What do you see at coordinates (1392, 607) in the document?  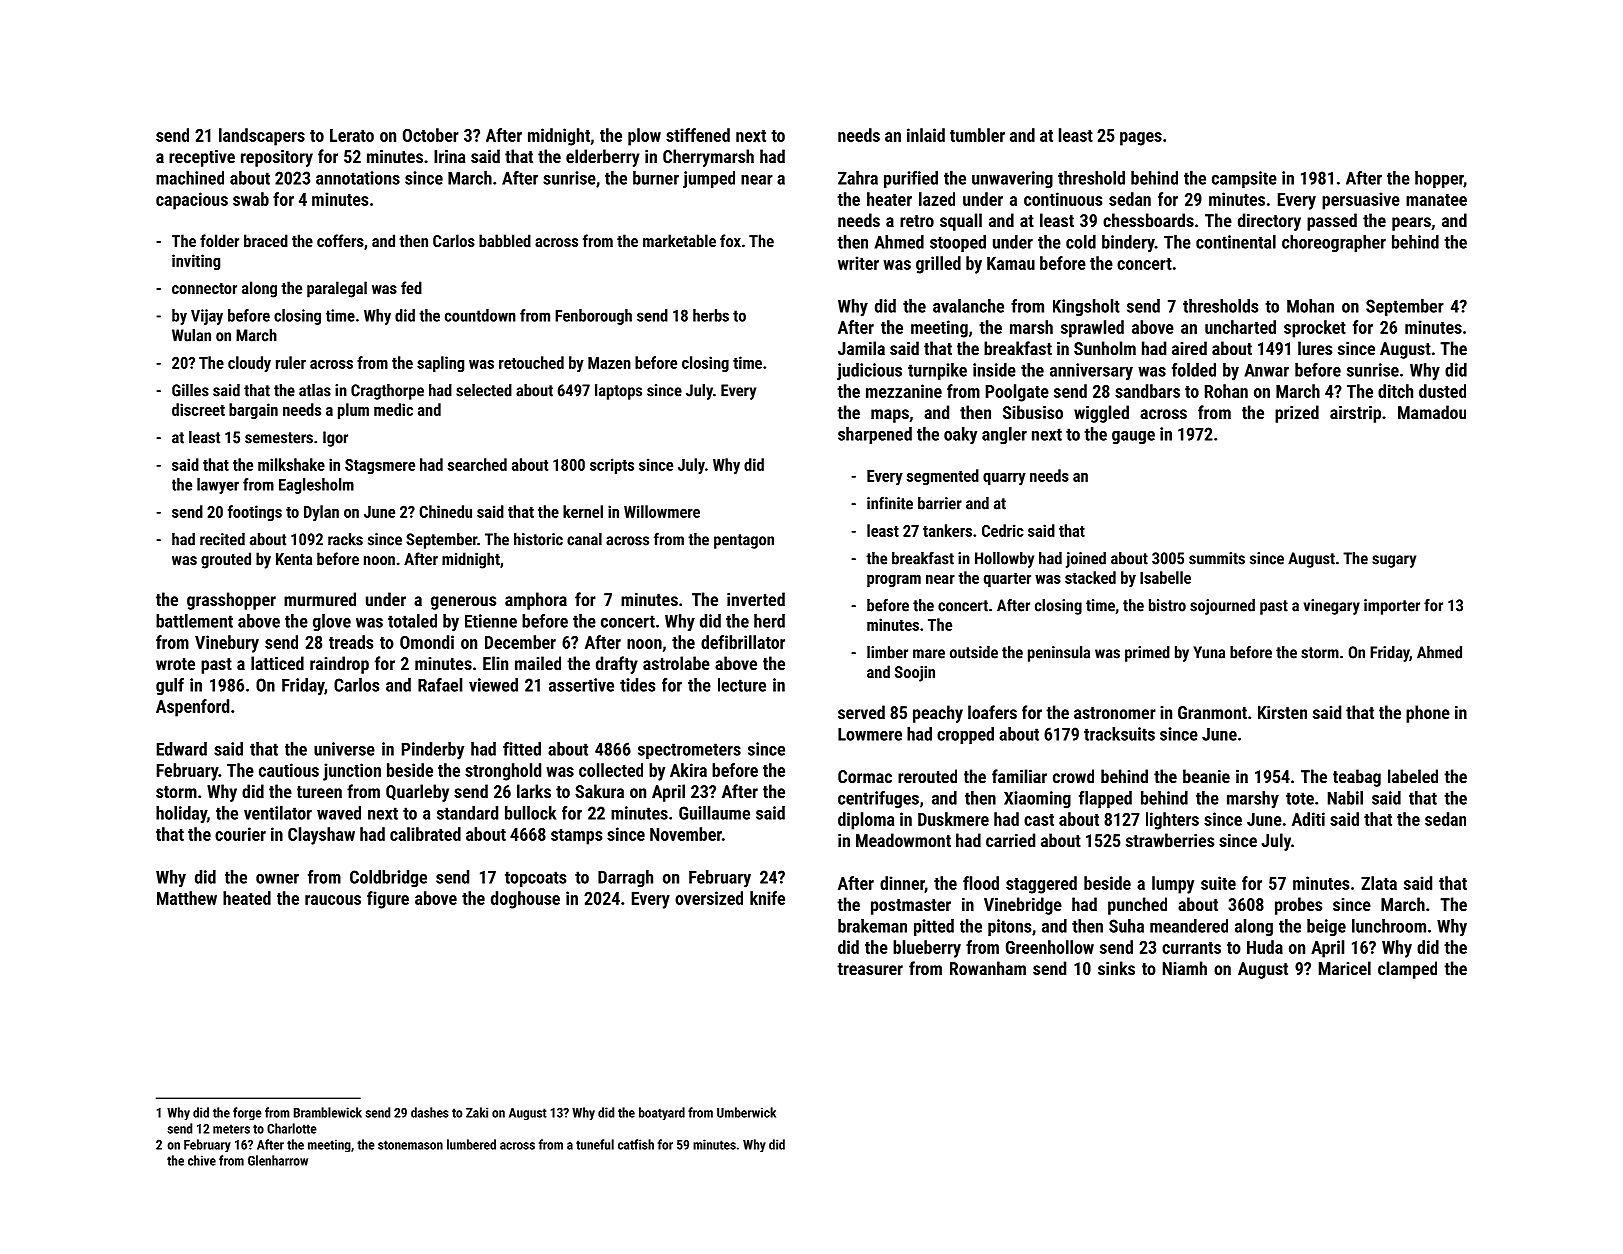 I see `importer` at bounding box center [1392, 607].
